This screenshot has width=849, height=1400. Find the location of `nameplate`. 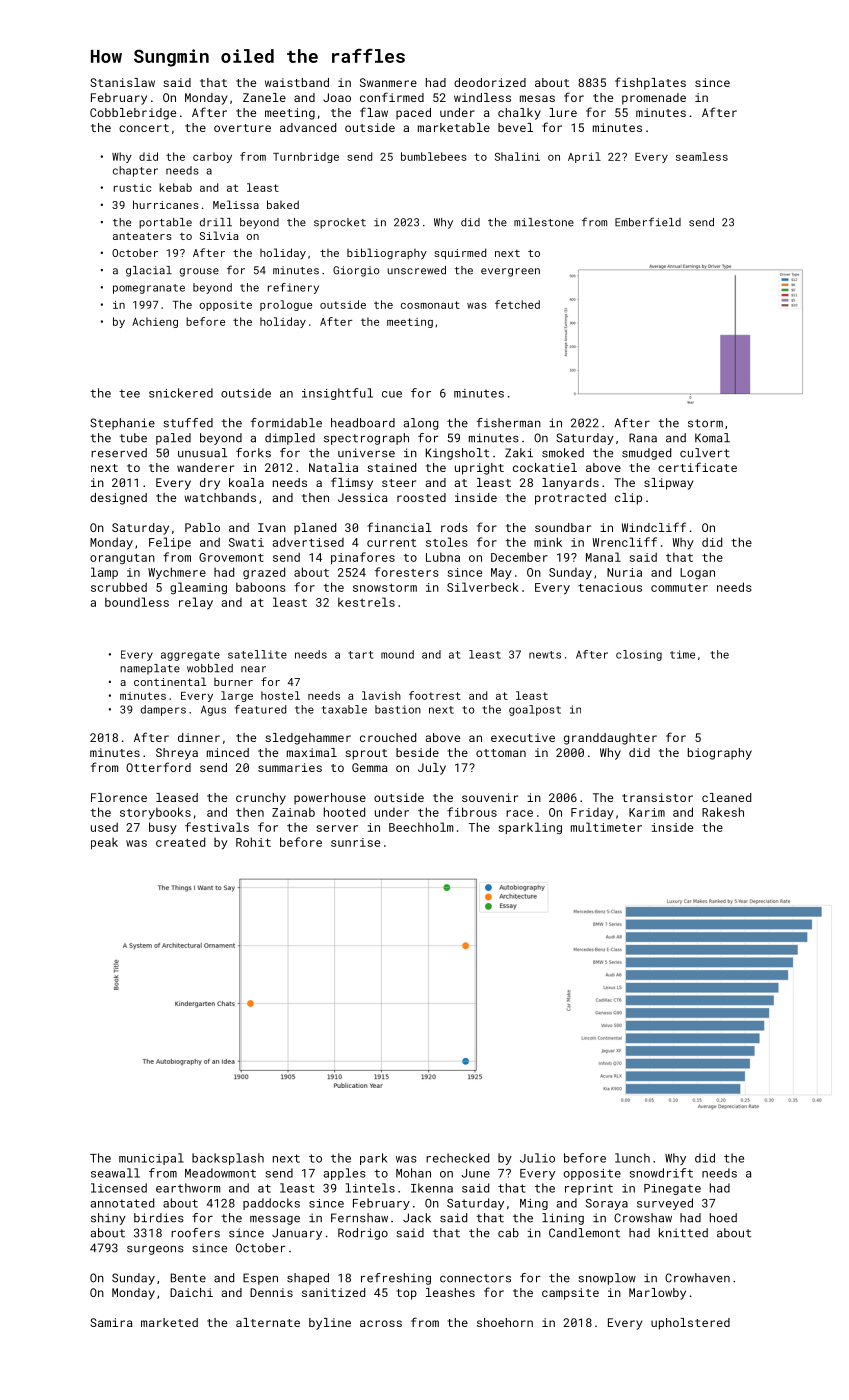

nameplate is located at coordinates (150, 669).
